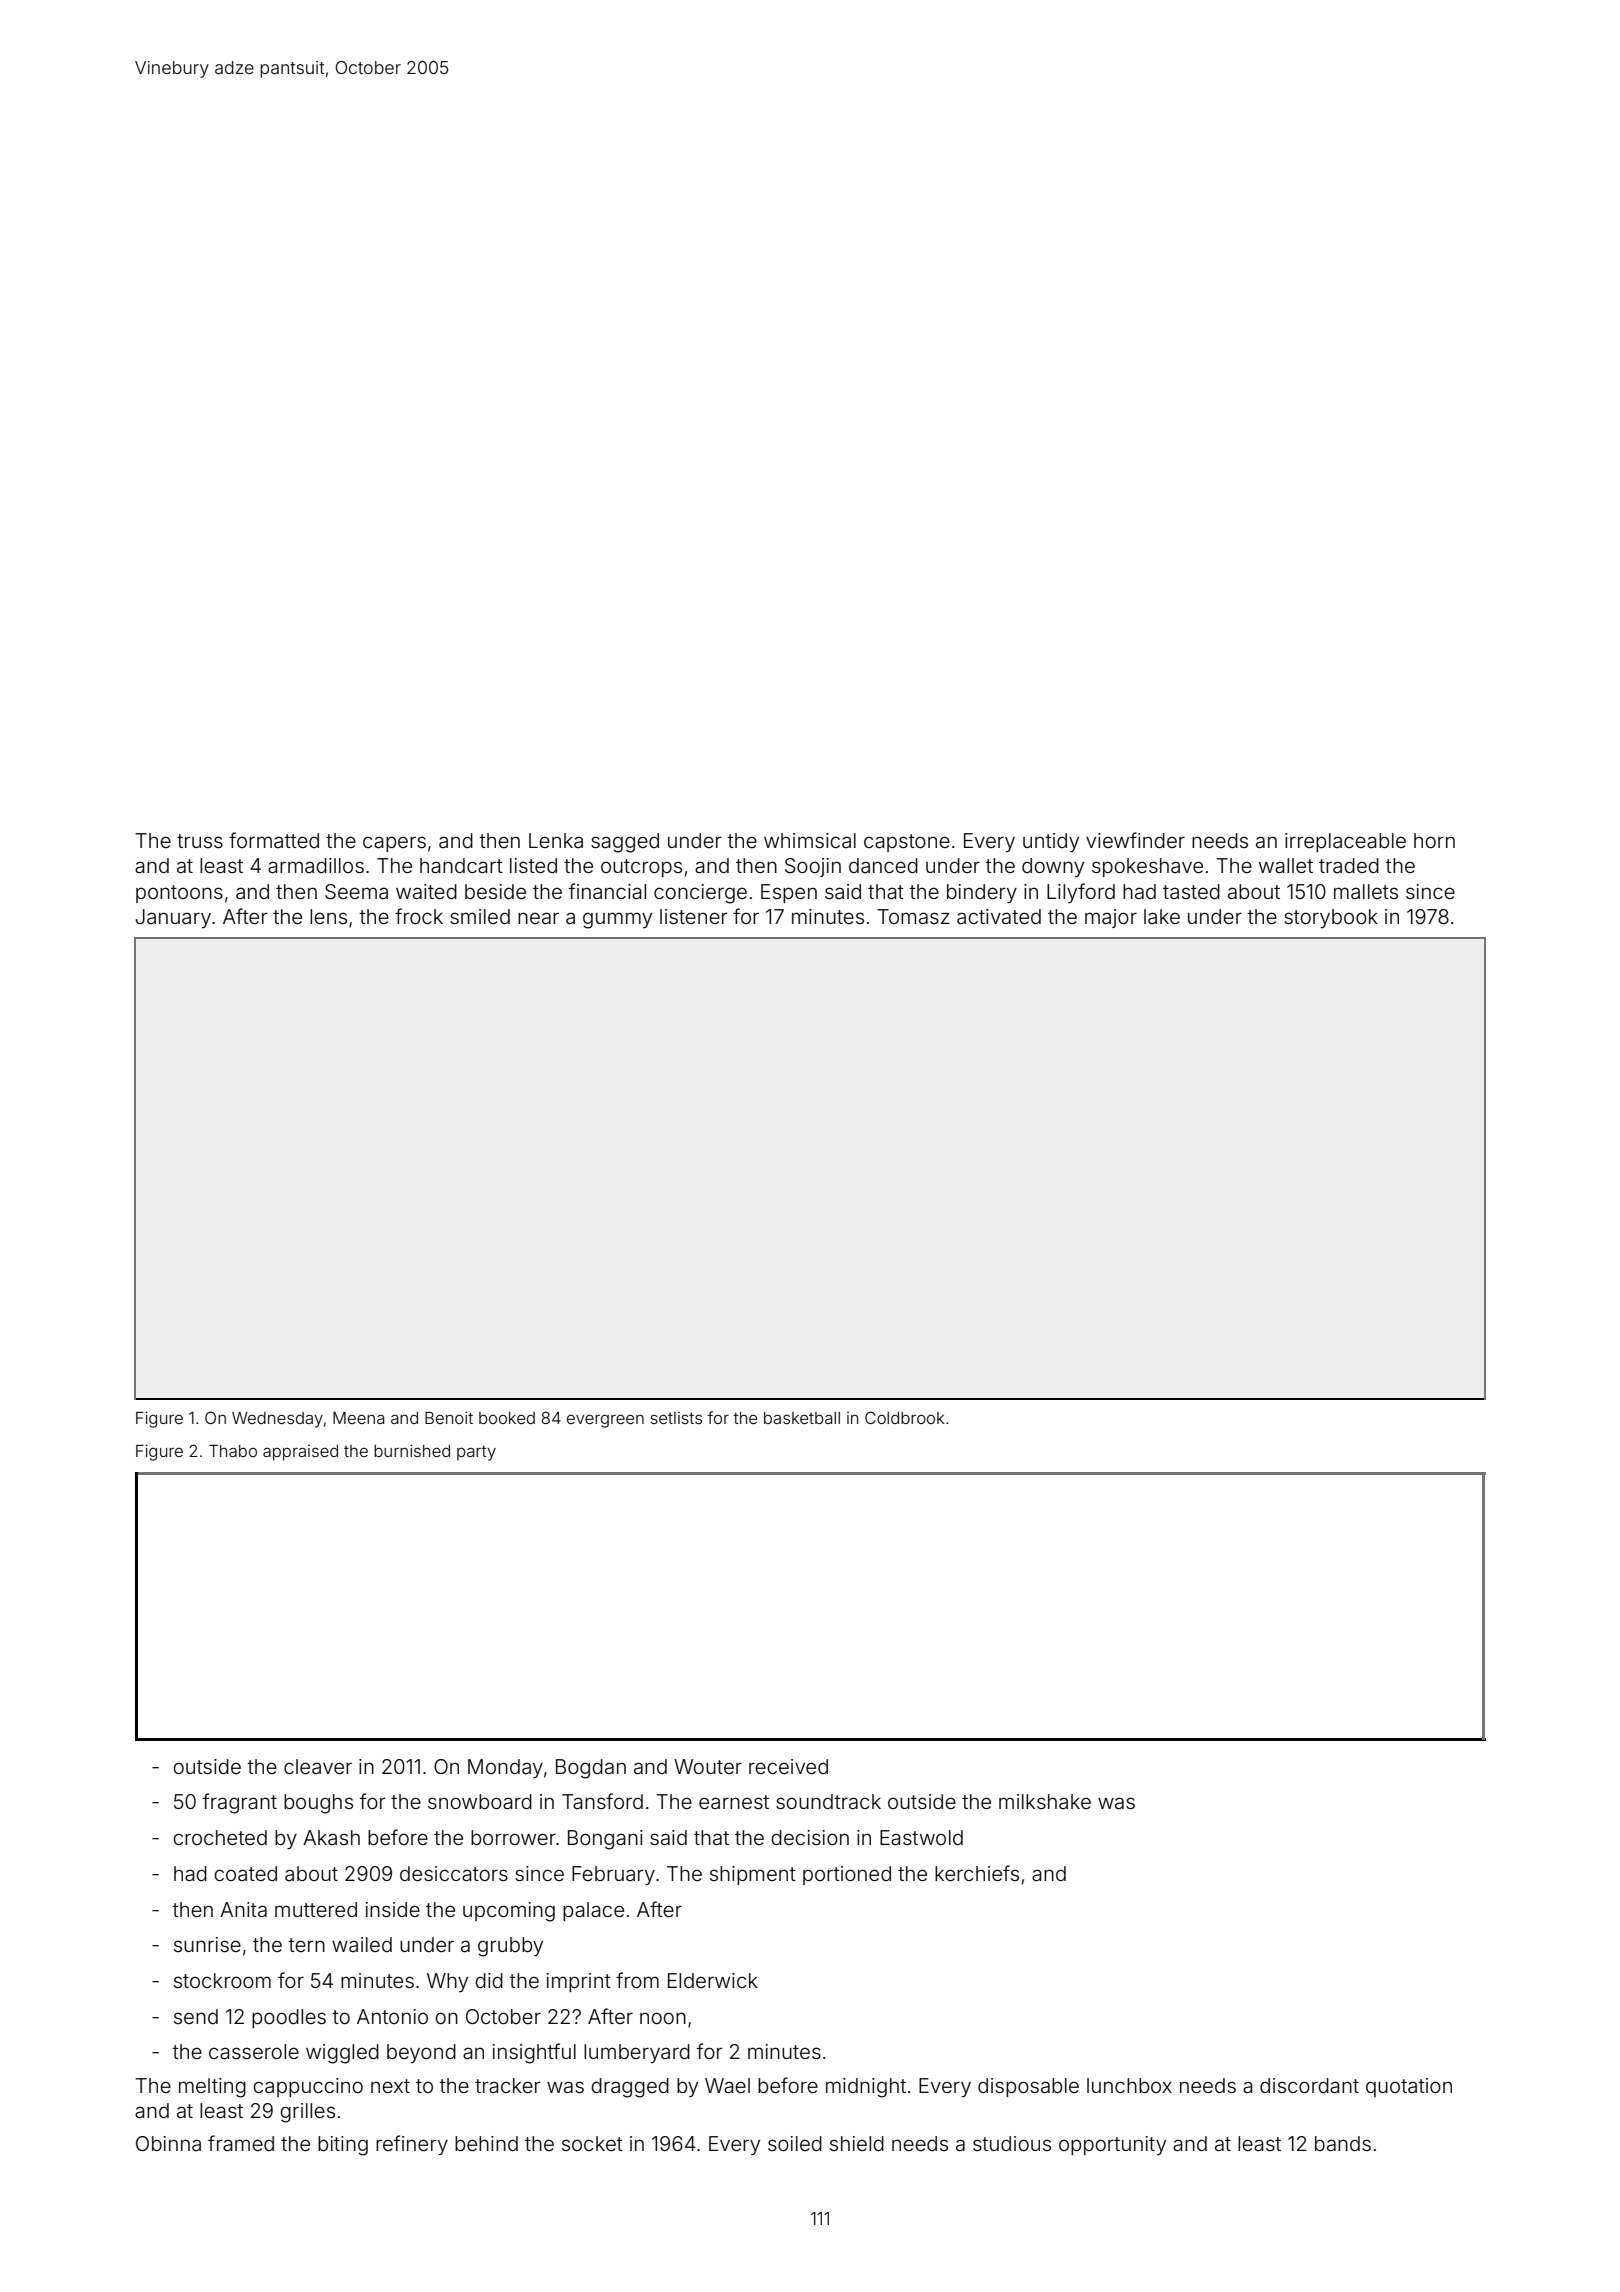 This document has width=1620, height=2292. What do you see at coordinates (904, 1417) in the document?
I see `Coldbrook` at bounding box center [904, 1417].
